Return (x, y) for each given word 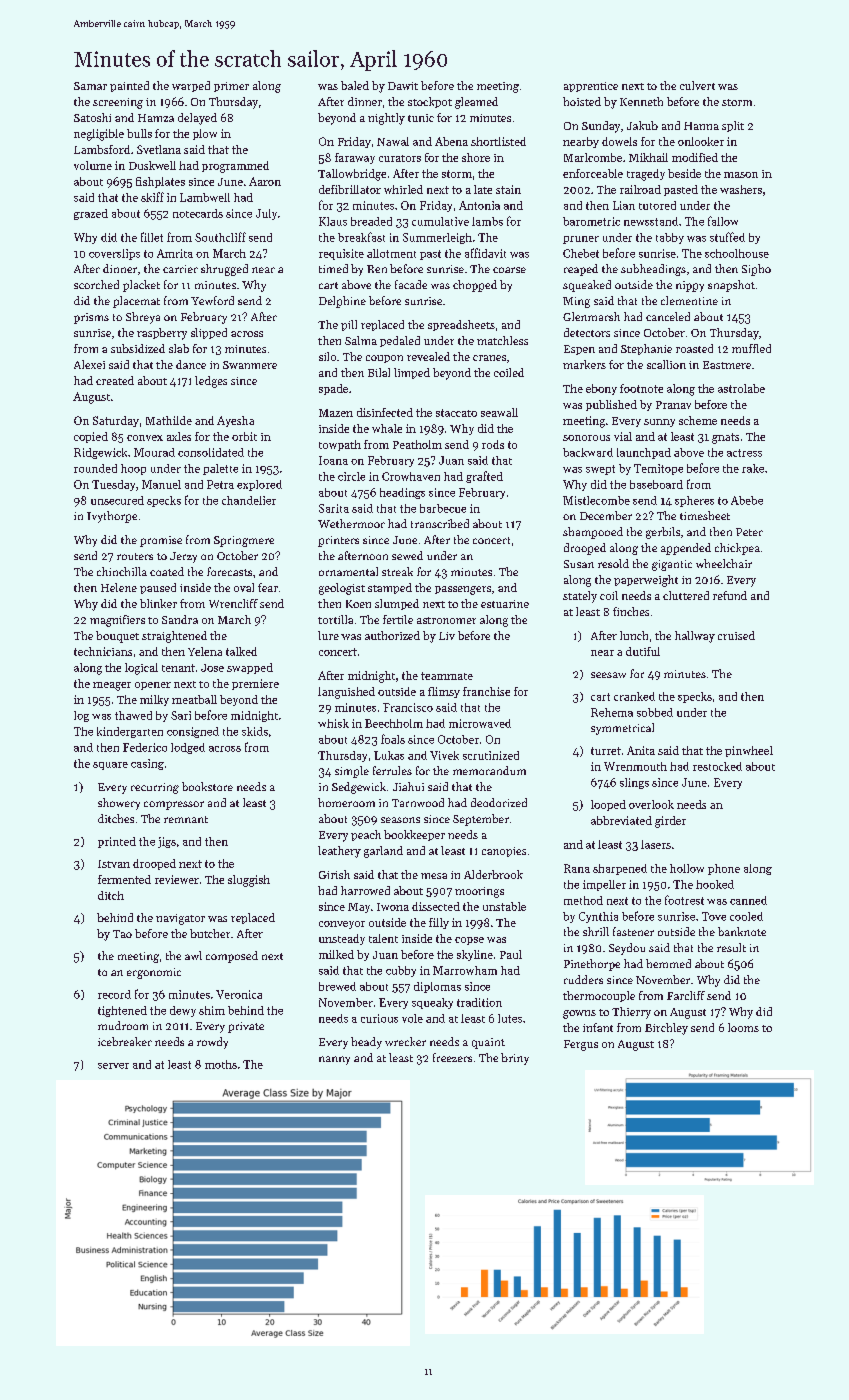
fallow (723, 221)
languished (346, 693)
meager (112, 686)
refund (730, 595)
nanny (334, 1060)
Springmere (244, 541)
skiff (152, 197)
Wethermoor (351, 523)
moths (221, 1064)
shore (476, 157)
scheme (698, 420)
